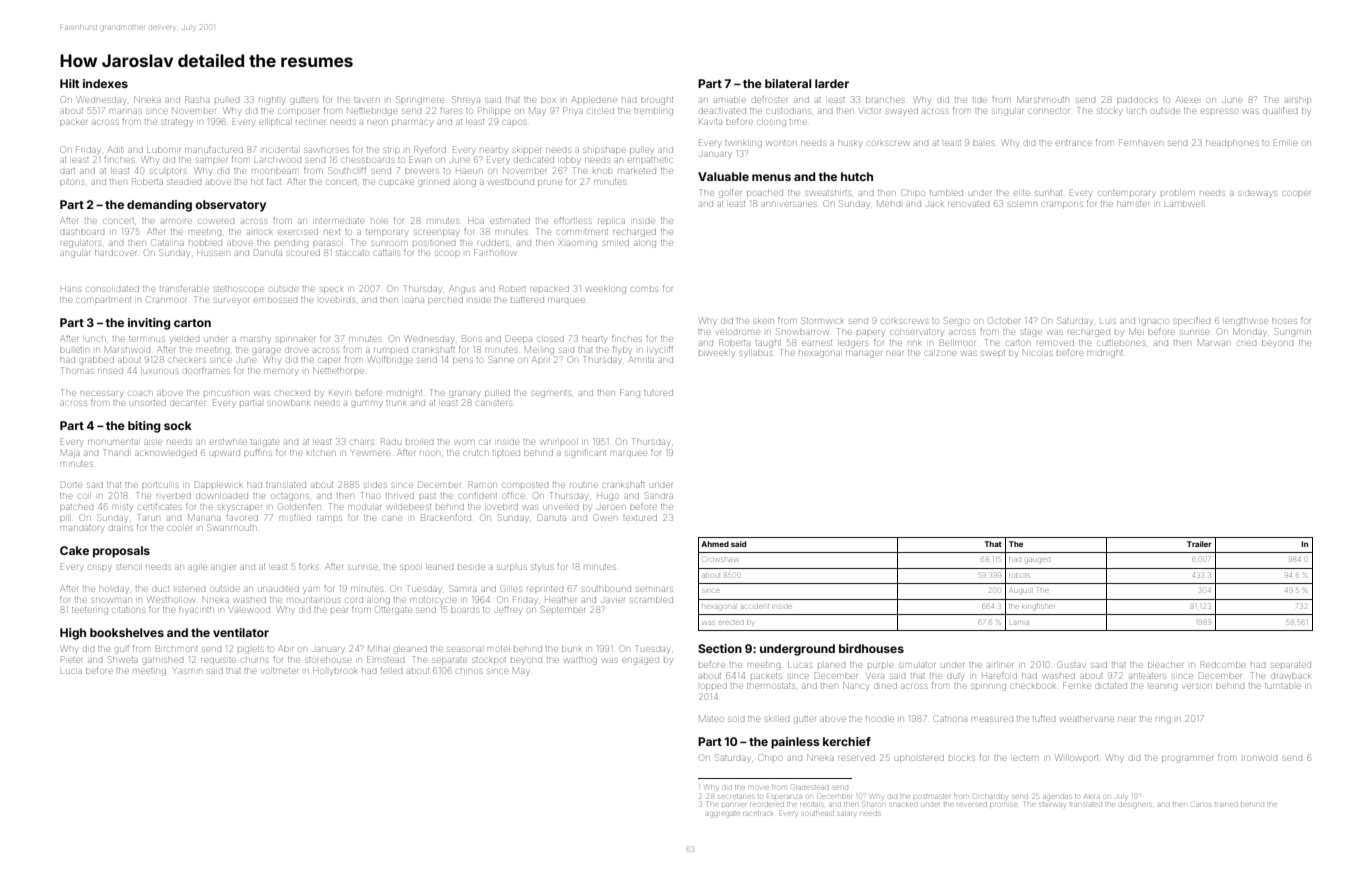 This screenshot has width=1372, height=887. I want to click on tide, so click(979, 100).
